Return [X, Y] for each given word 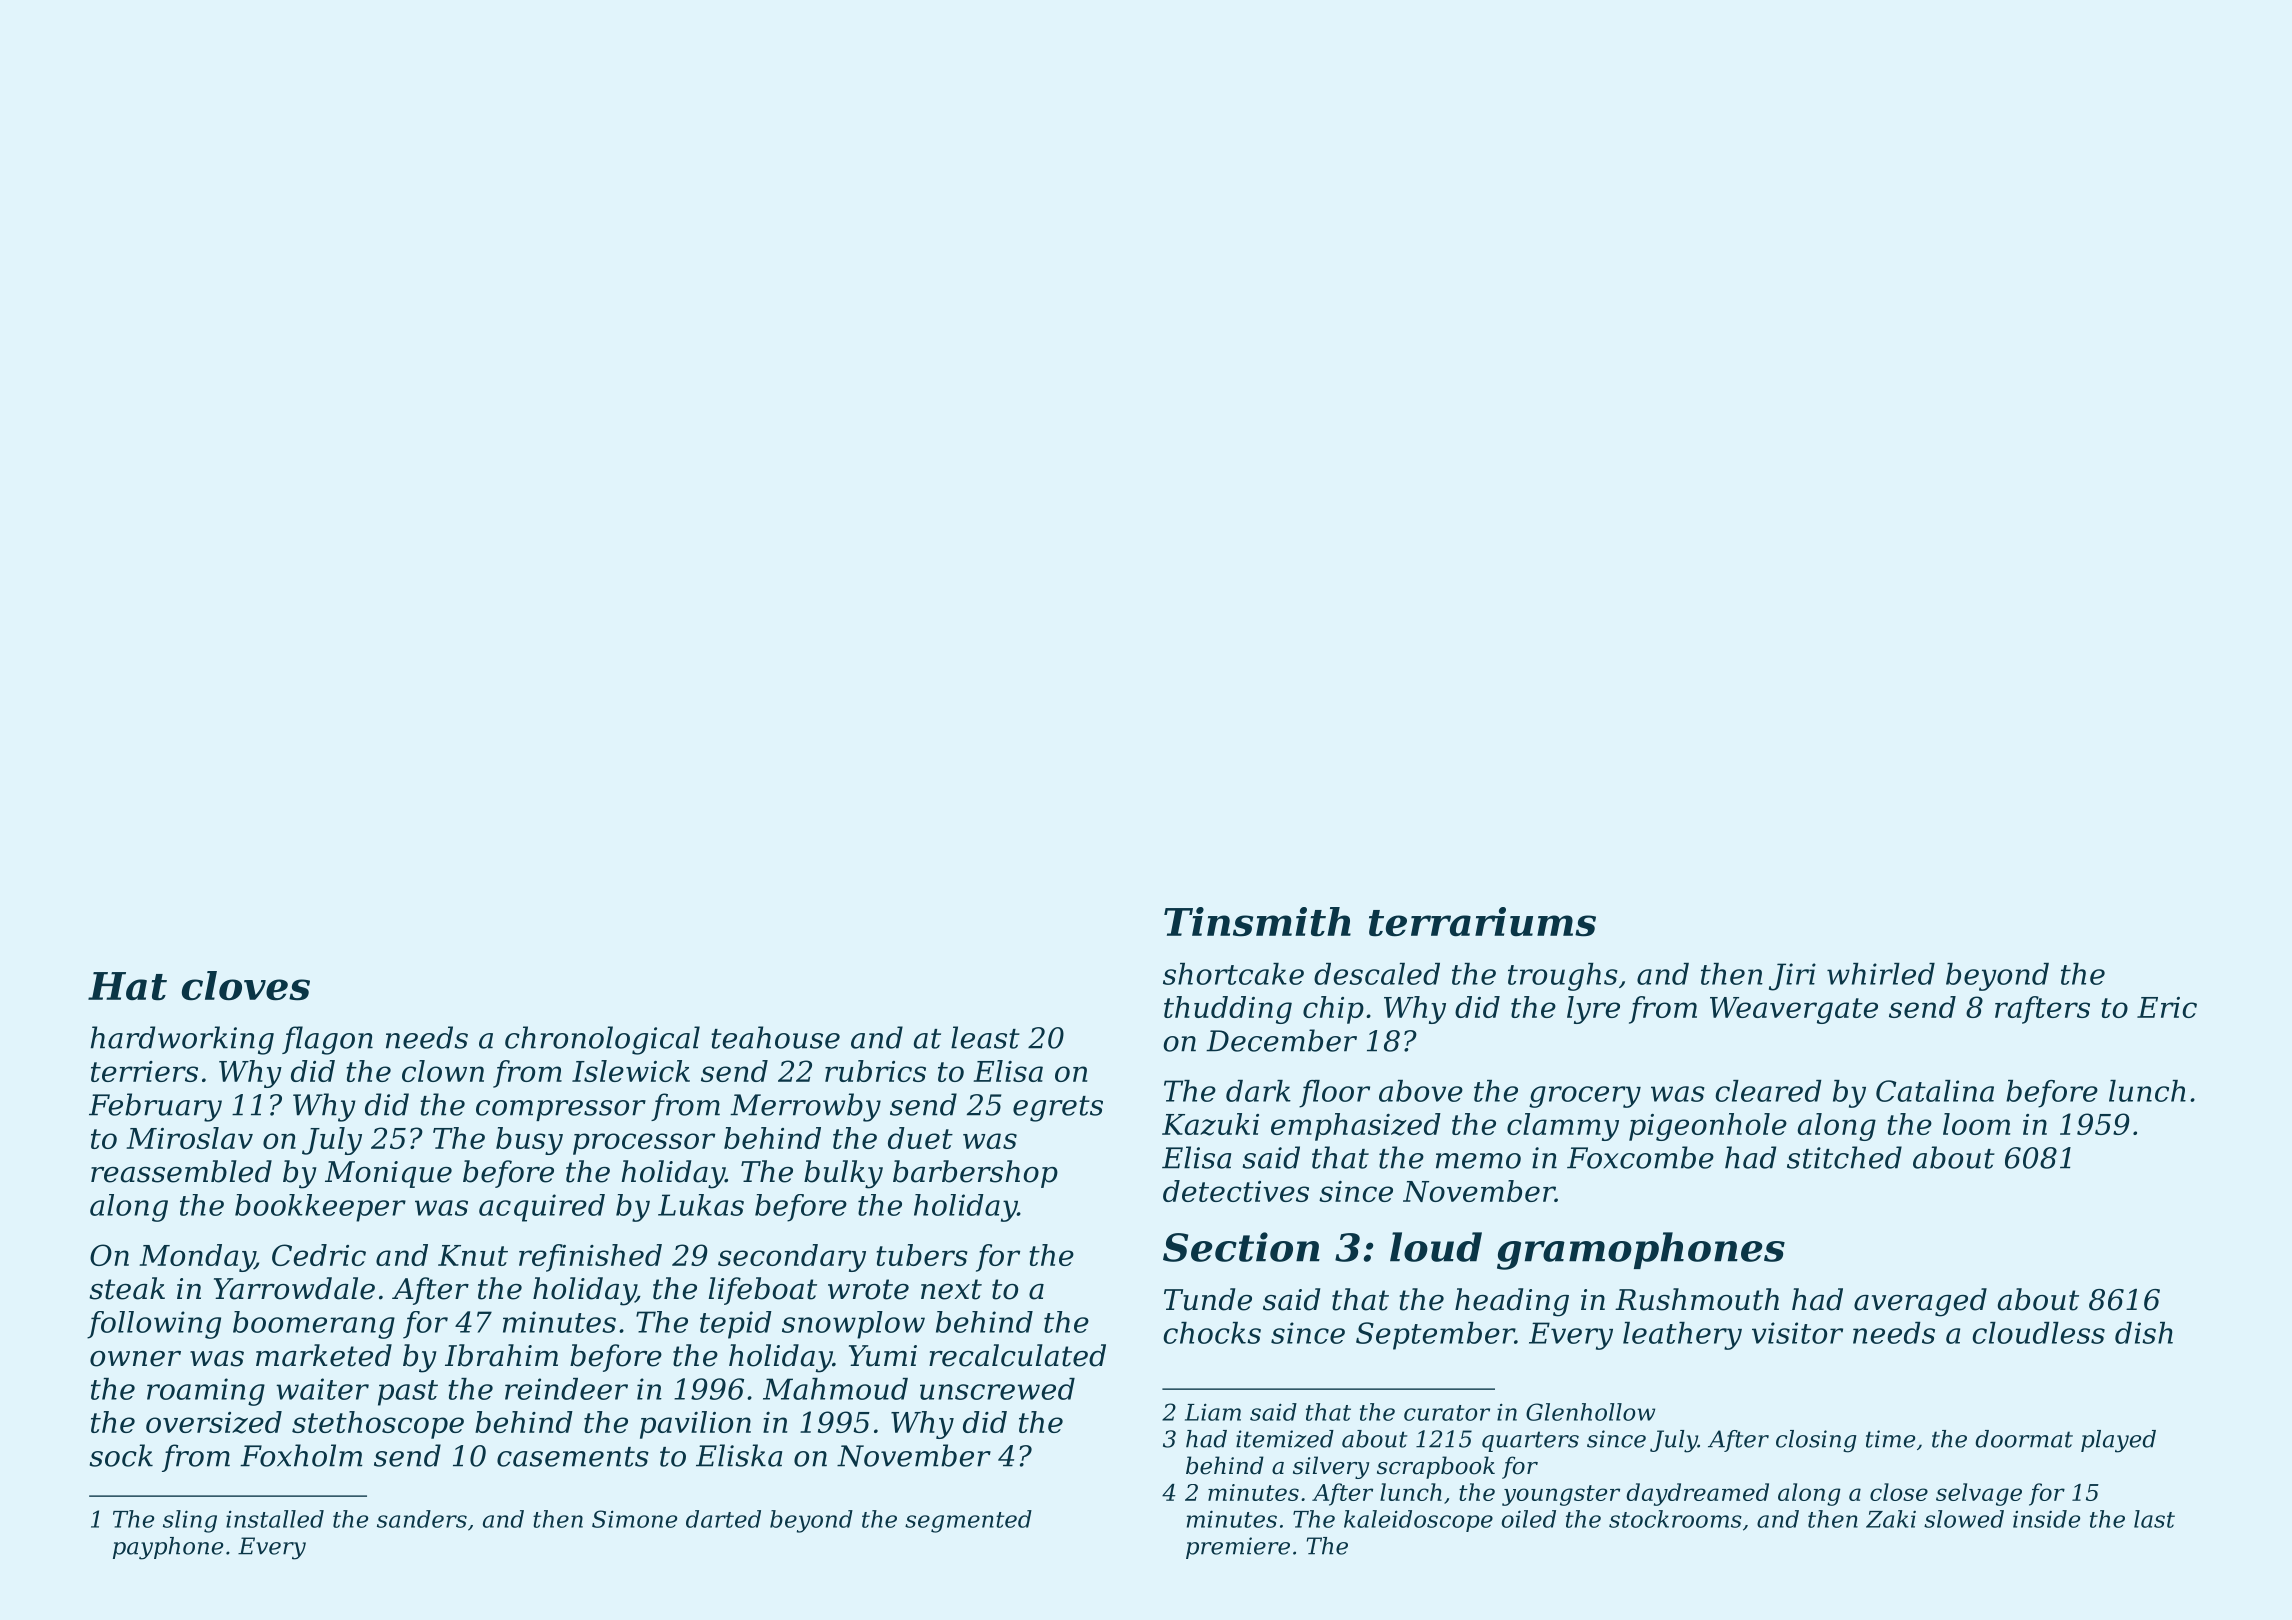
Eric [2167, 1007]
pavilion [695, 1425]
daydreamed [1697, 1494]
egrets [1058, 1109]
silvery [1331, 1467]
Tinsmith [1257, 922]
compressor [561, 1110]
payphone [168, 1548]
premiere [1238, 1548]
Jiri [1792, 977]
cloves [246, 986]
